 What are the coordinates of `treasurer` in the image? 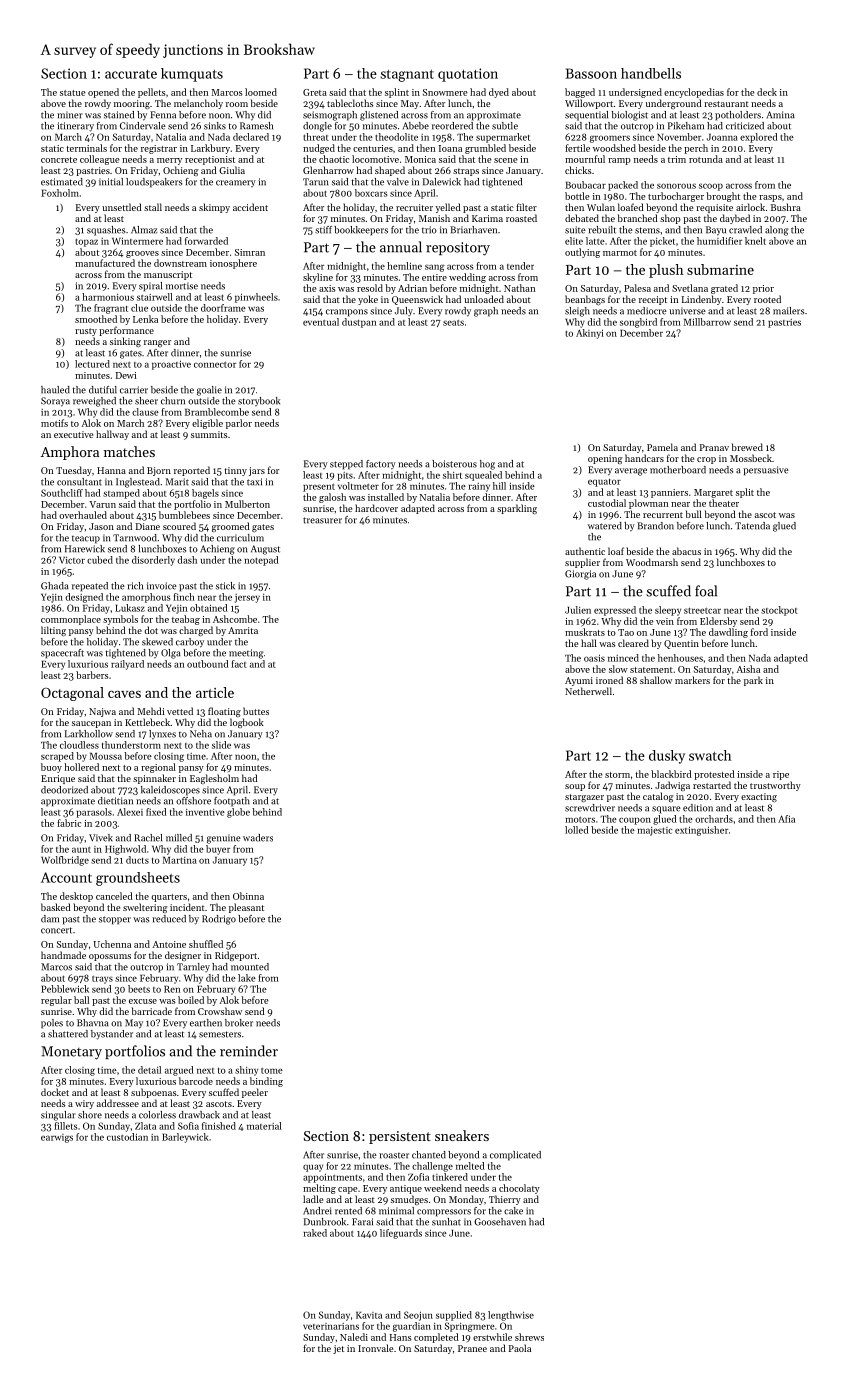 It's located at (322, 520).
